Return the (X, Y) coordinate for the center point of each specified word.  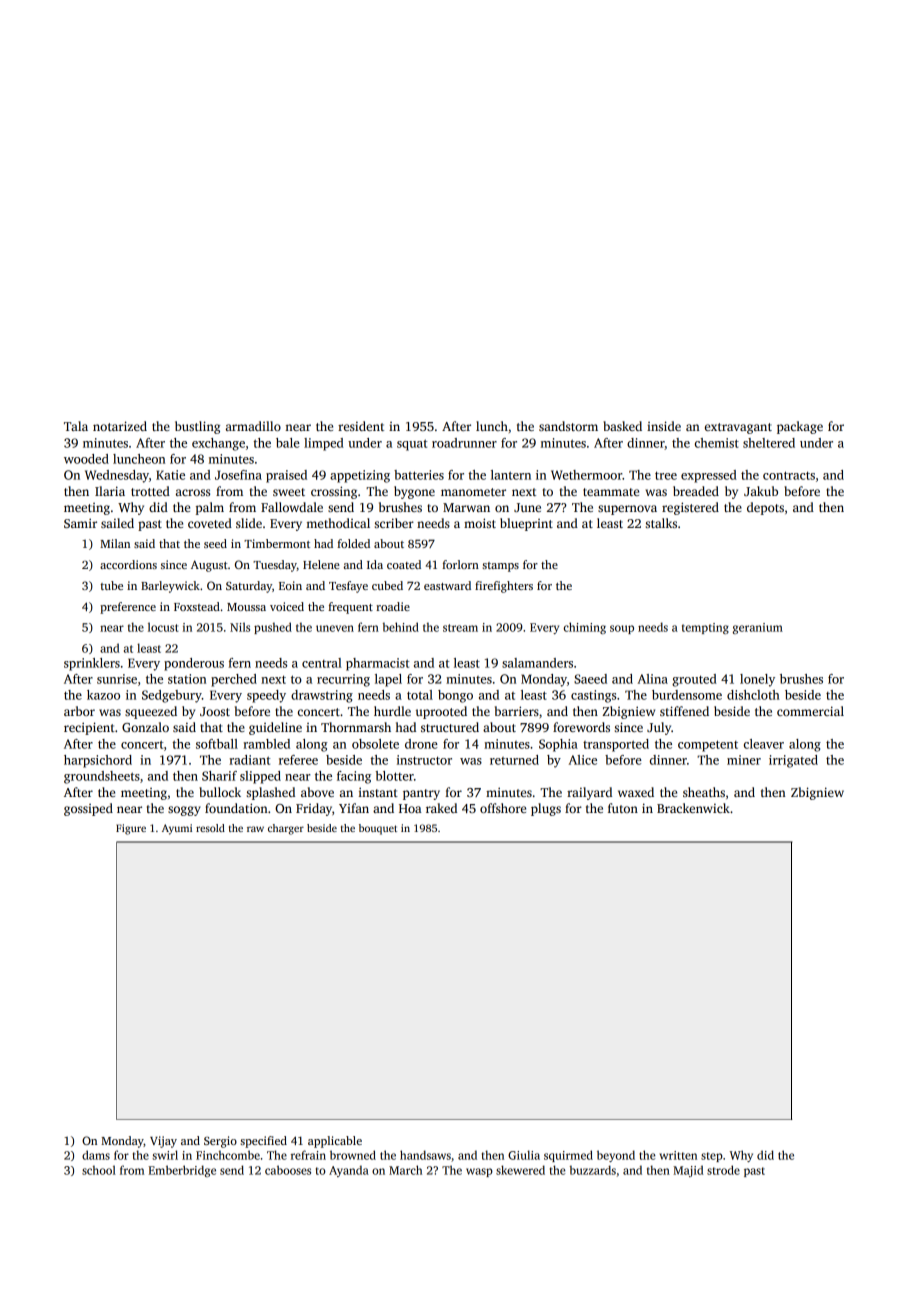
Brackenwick (693, 808)
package (800, 427)
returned (514, 760)
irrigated (793, 761)
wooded (86, 459)
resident (361, 426)
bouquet (378, 829)
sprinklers (92, 664)
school (99, 1170)
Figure (131, 829)
